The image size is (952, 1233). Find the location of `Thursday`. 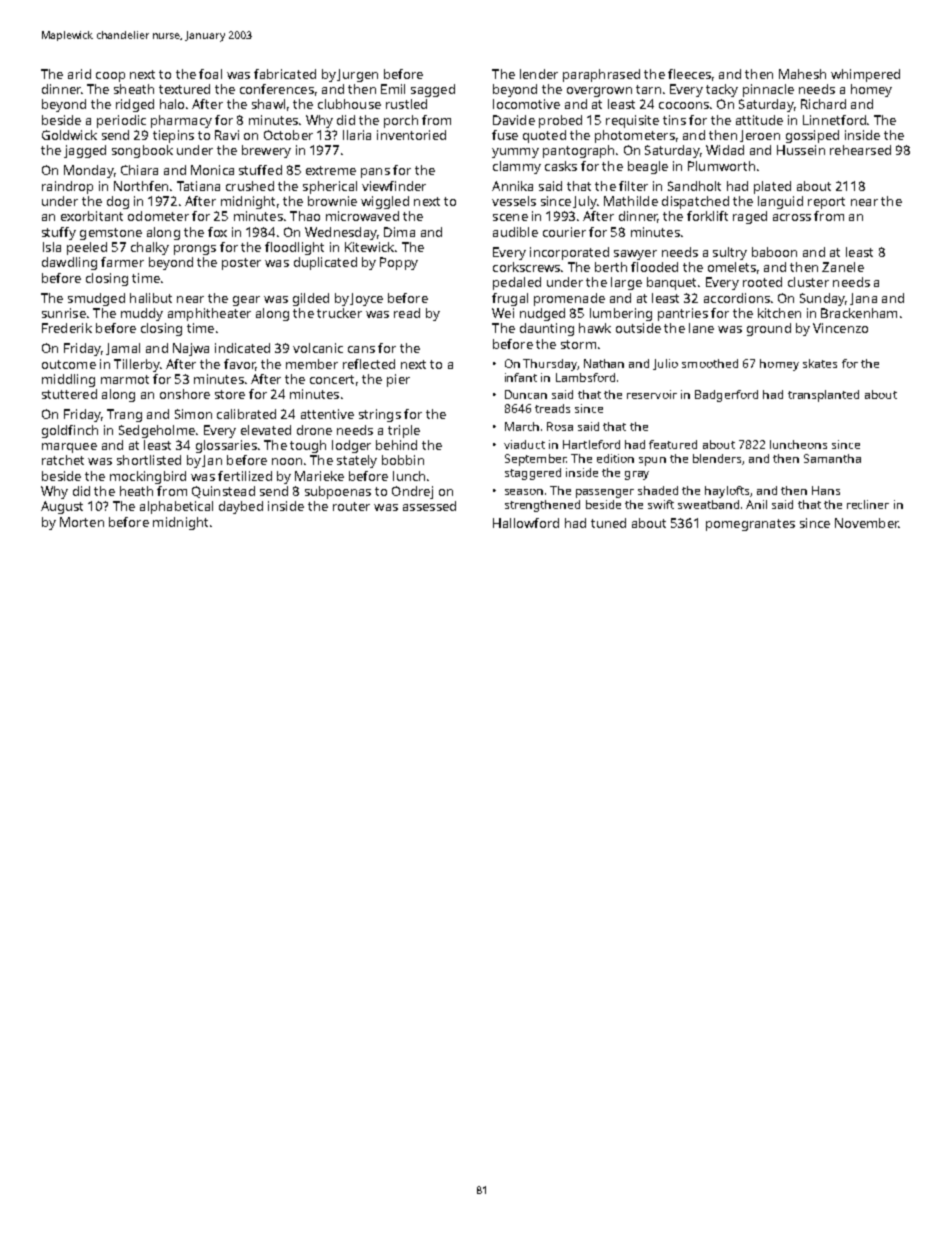

Thursday is located at coordinates (550, 365).
